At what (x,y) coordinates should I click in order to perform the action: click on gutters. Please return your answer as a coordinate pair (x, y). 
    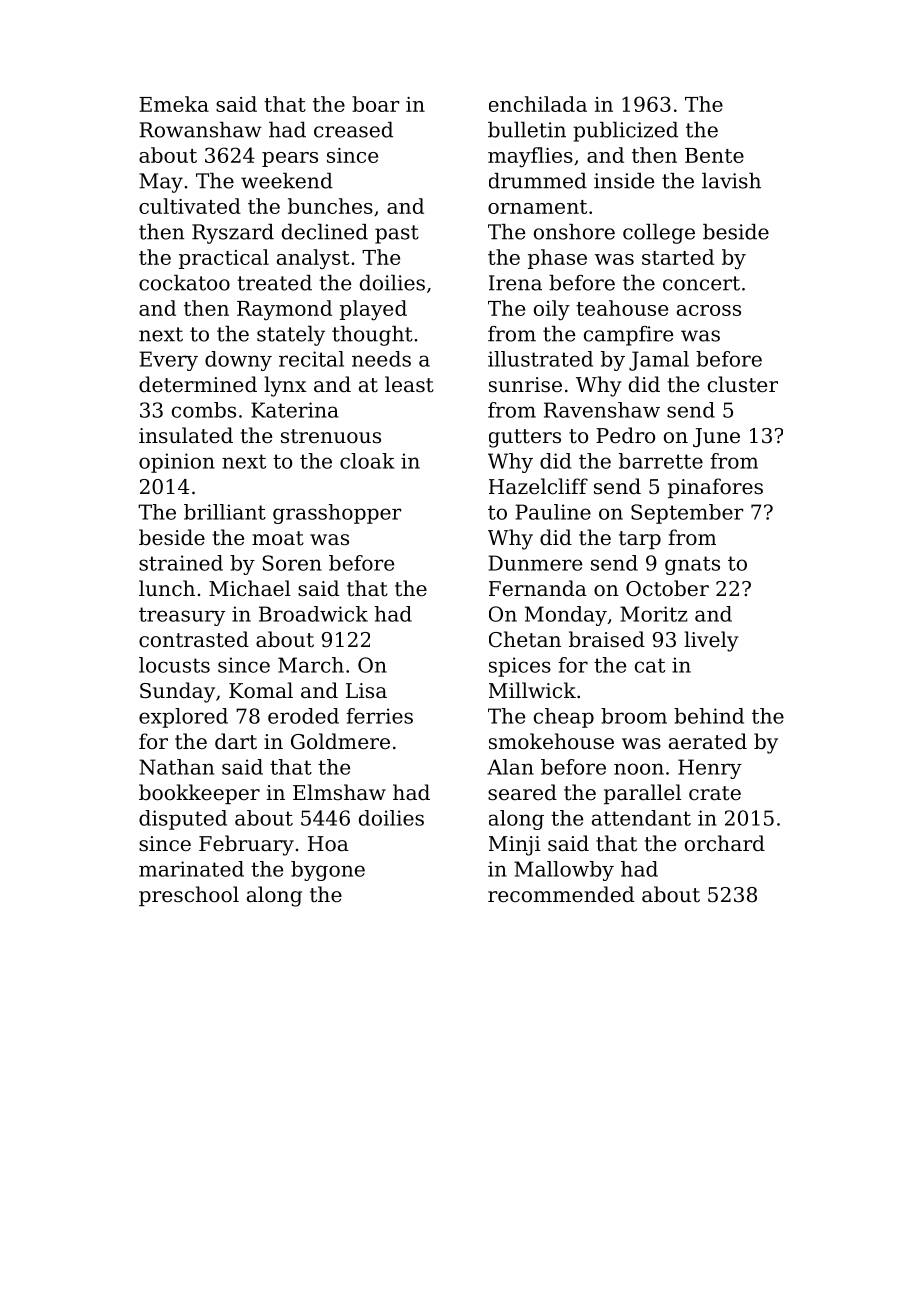
    Looking at the image, I should click on (525, 438).
